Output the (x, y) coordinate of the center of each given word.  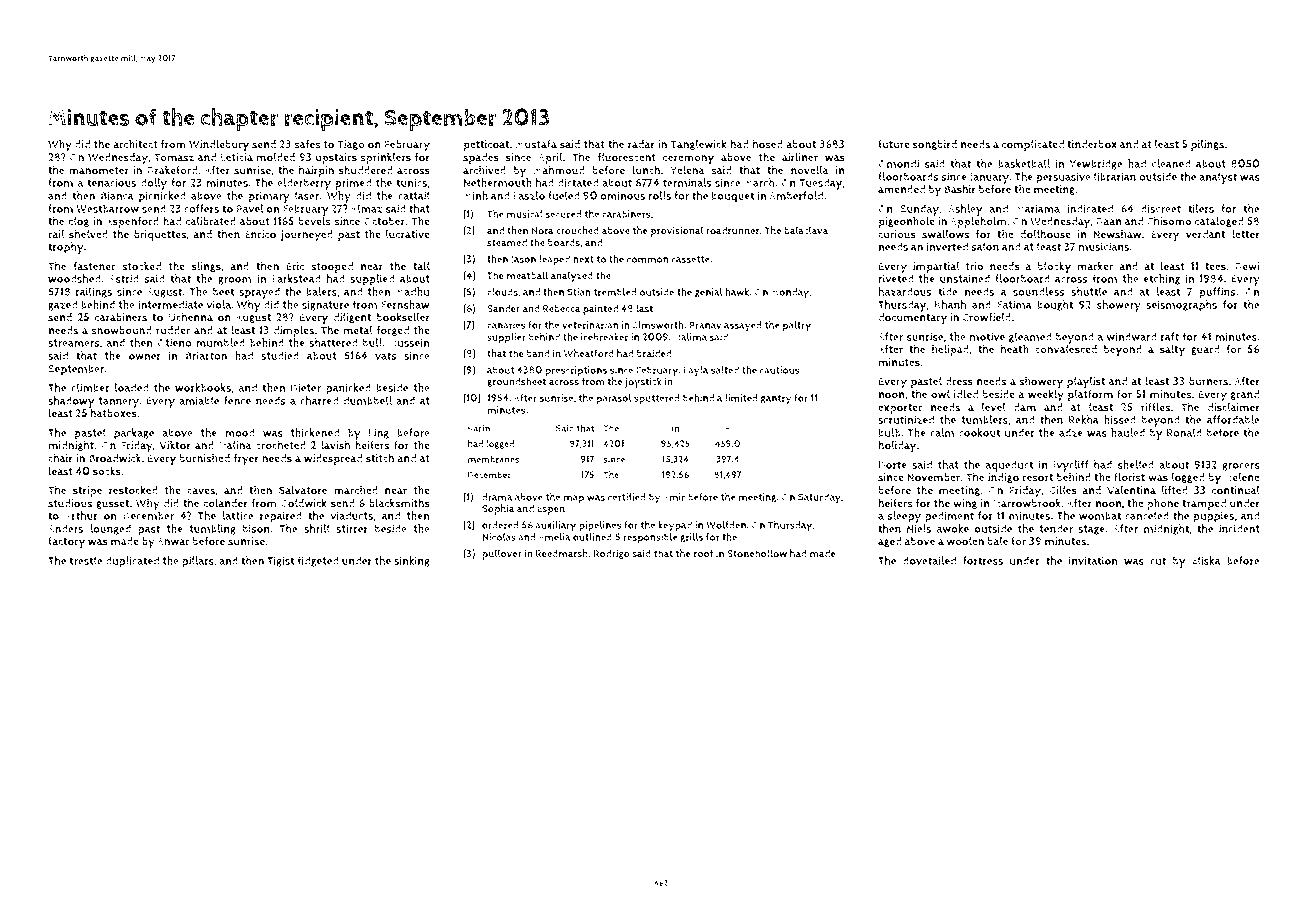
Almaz (366, 208)
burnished (205, 458)
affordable (1233, 419)
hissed (1120, 419)
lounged (110, 529)
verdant (1206, 234)
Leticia (237, 157)
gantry (776, 400)
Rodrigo (612, 554)
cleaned (1171, 163)
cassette (691, 259)
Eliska (1206, 560)
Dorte (893, 465)
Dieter (306, 387)
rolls (659, 195)
